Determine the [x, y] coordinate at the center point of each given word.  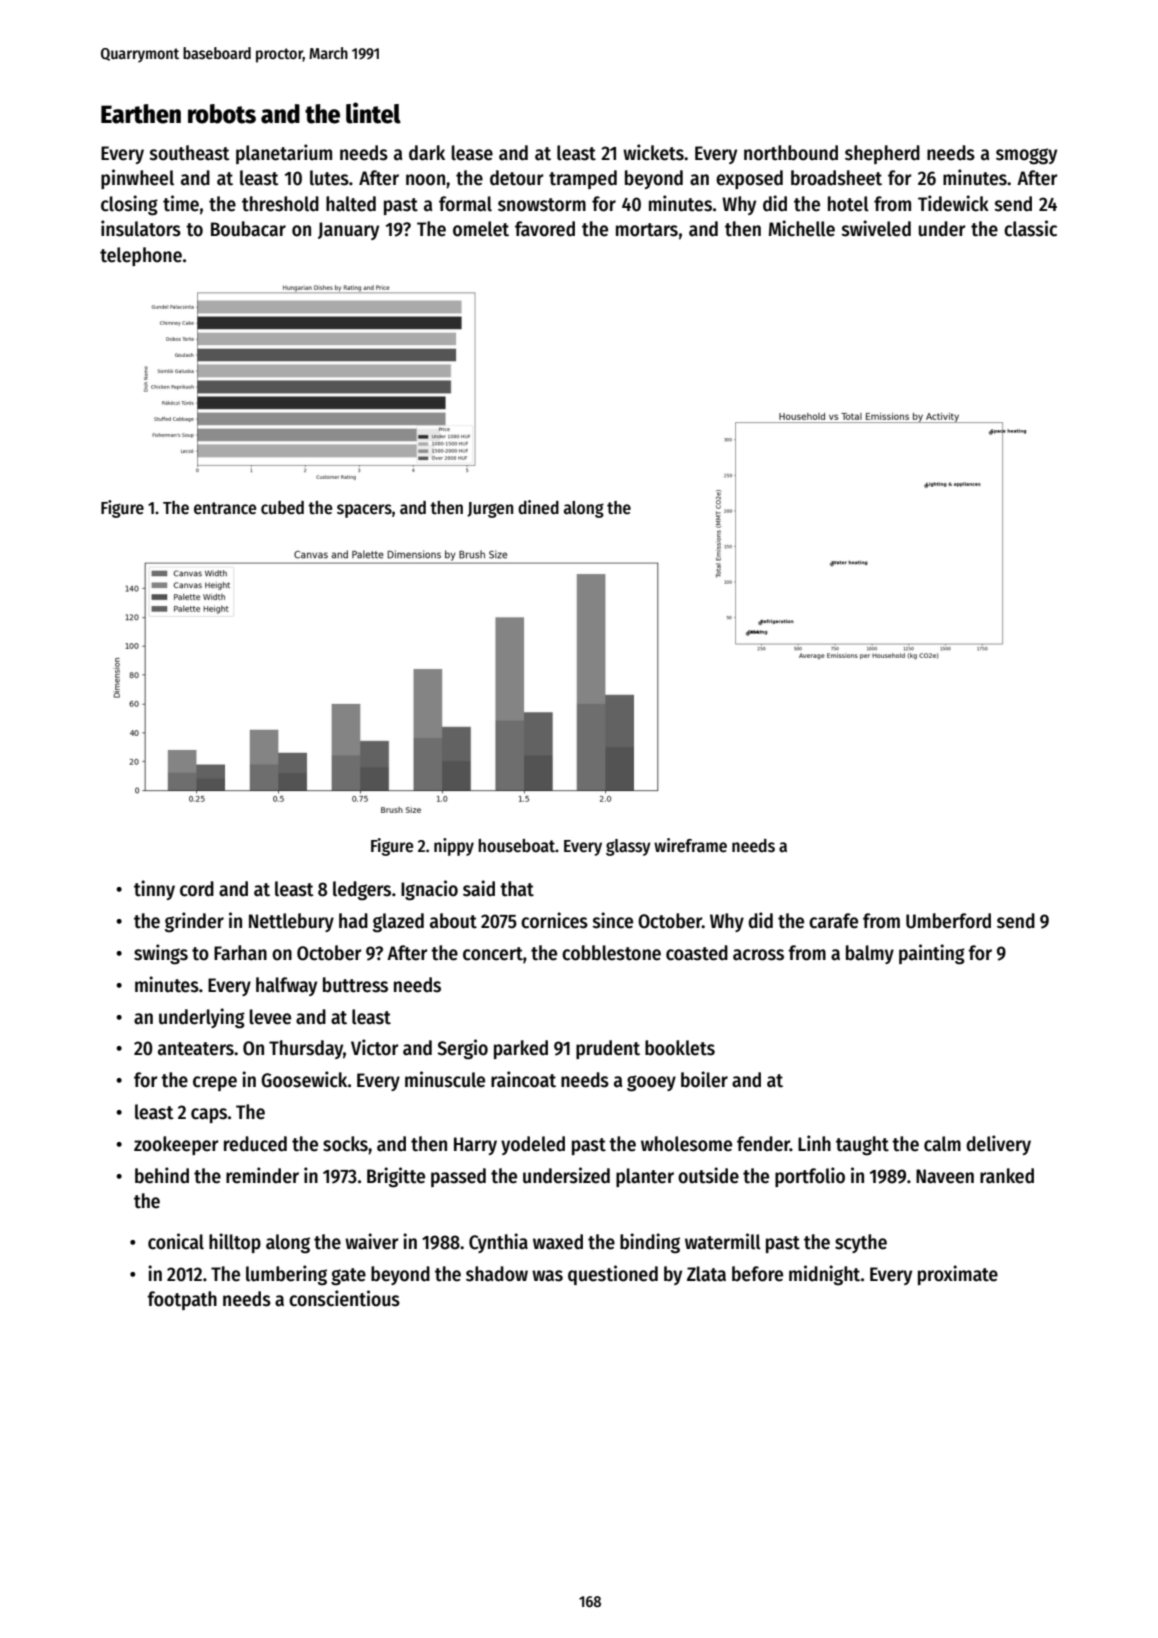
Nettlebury [291, 922]
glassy [628, 847]
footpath [182, 1300]
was [547, 1276]
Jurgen [490, 510]
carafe [833, 921]
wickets [653, 152]
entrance [225, 508]
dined [538, 507]
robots [222, 114]
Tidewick [953, 203]
